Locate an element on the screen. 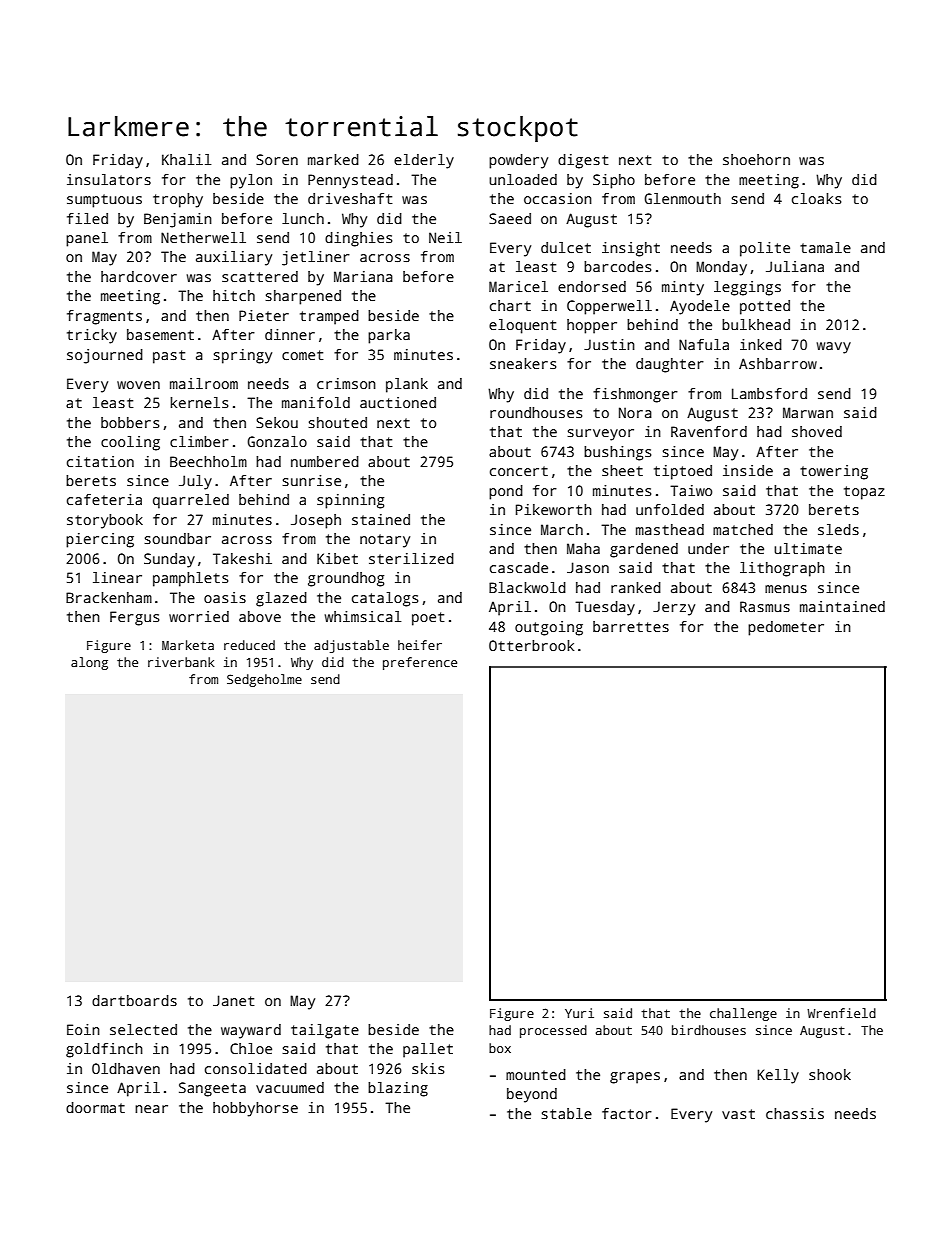 The image size is (952, 1233). pond is located at coordinates (506, 492).
